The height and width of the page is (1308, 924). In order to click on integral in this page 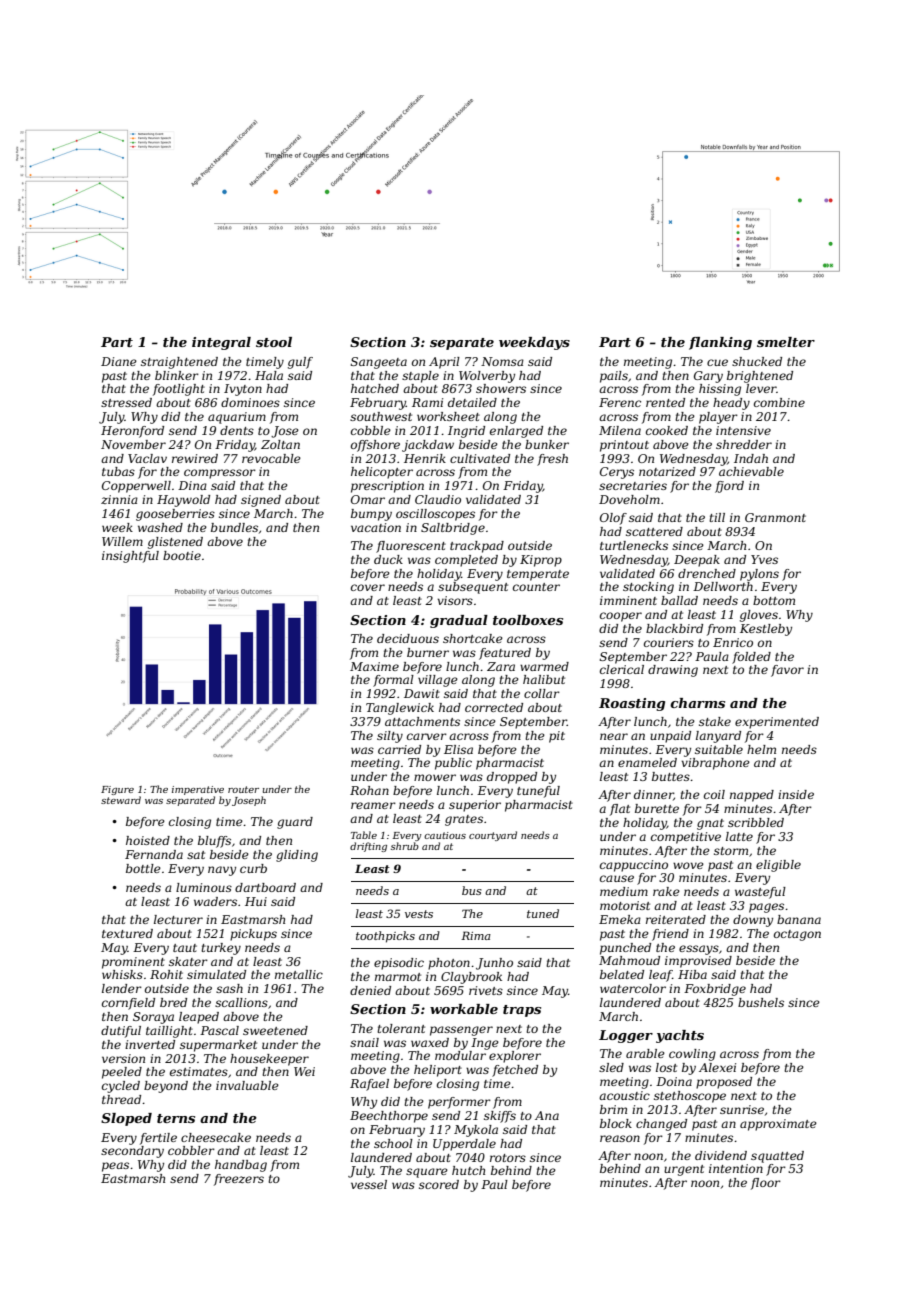, I will do `click(221, 343)`.
